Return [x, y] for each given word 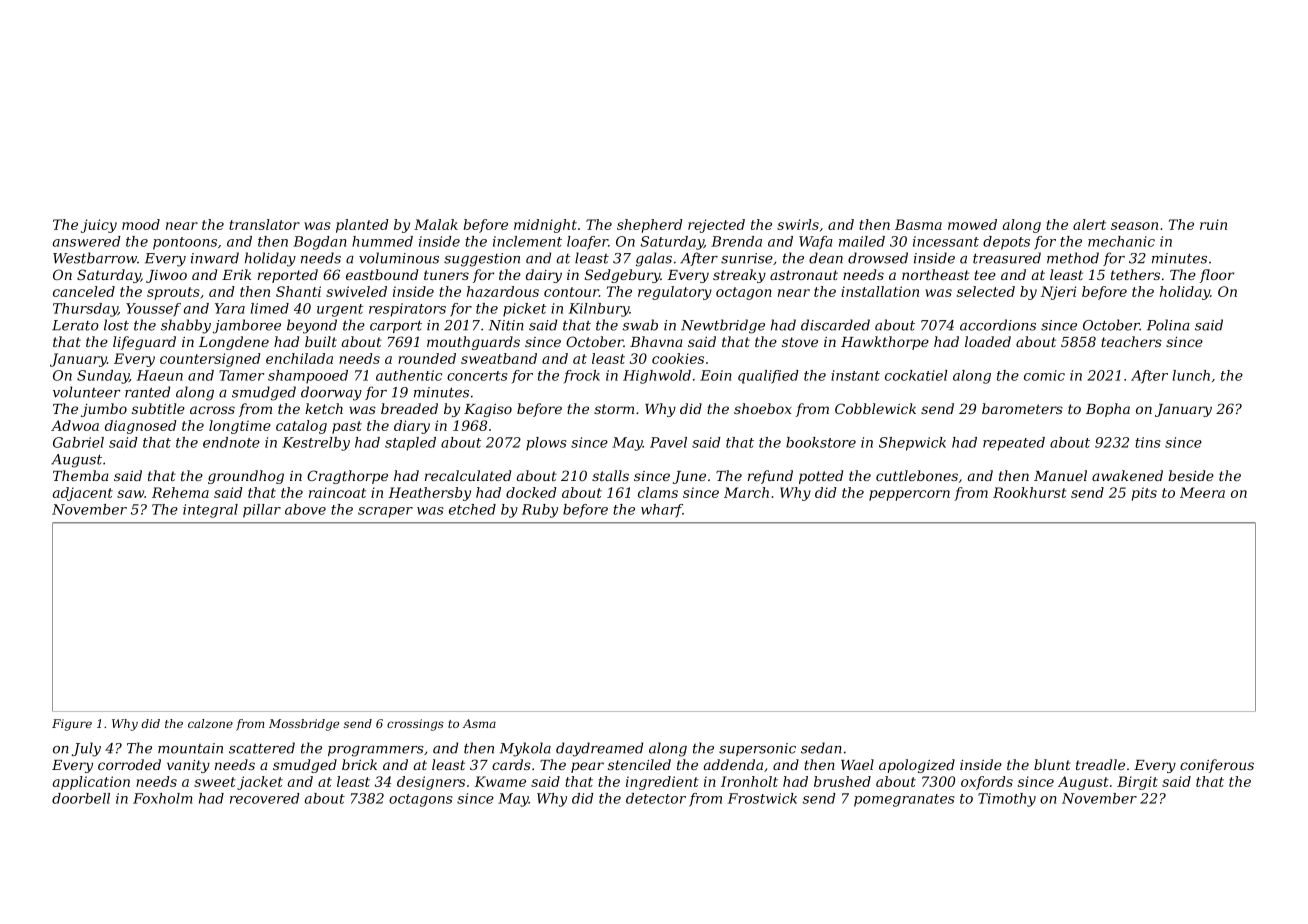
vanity [188, 766]
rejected [716, 226]
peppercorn [909, 495]
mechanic [1121, 241]
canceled [84, 291]
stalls [610, 475]
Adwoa [75, 425]
